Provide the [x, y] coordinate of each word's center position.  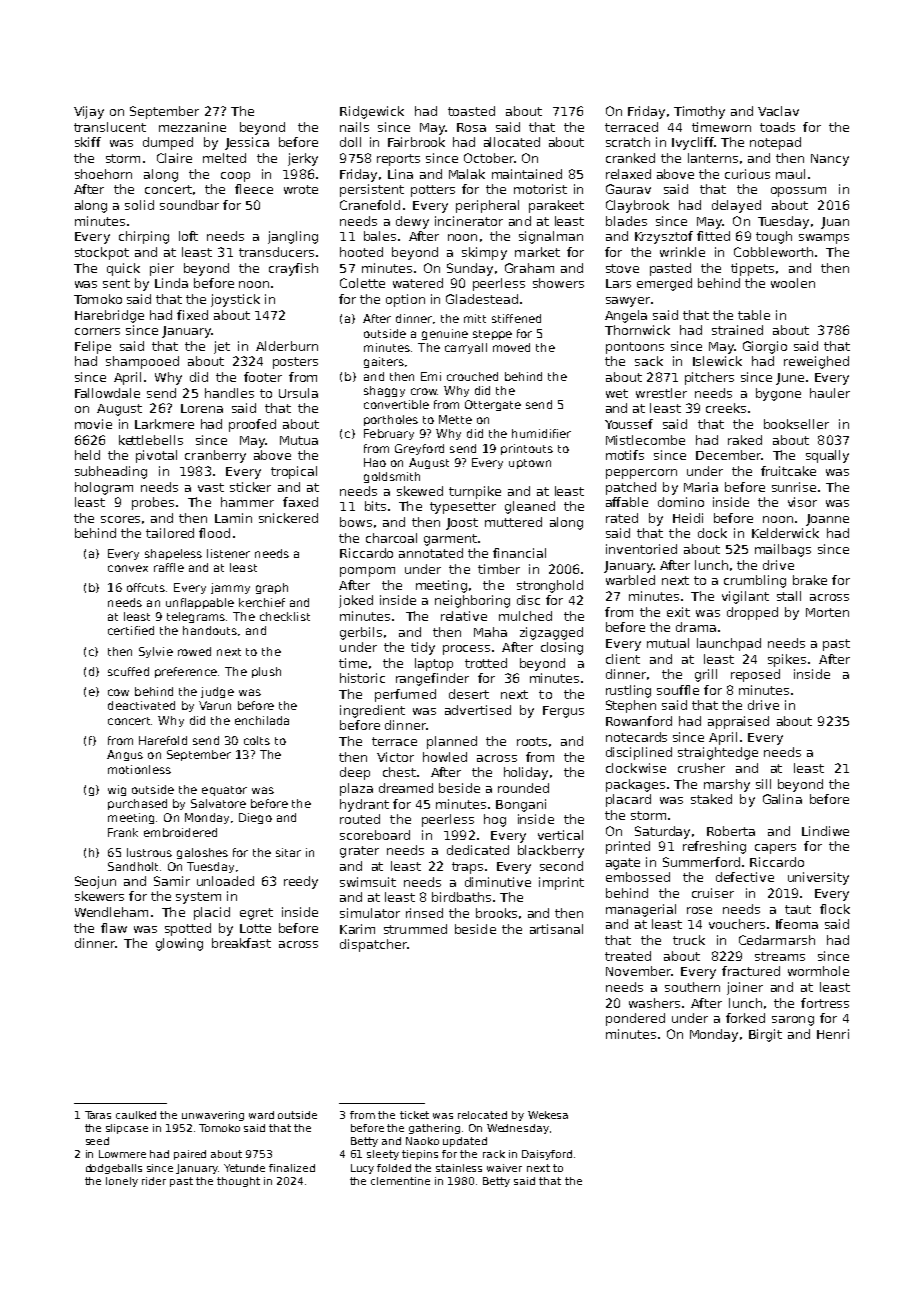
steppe [492, 335]
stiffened [516, 318]
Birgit [765, 1035]
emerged [664, 284]
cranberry [215, 456]
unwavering [213, 1116]
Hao [375, 462]
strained [737, 330]
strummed [415, 929]
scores [120, 519]
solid [139, 205]
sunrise [794, 487]
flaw [114, 928]
